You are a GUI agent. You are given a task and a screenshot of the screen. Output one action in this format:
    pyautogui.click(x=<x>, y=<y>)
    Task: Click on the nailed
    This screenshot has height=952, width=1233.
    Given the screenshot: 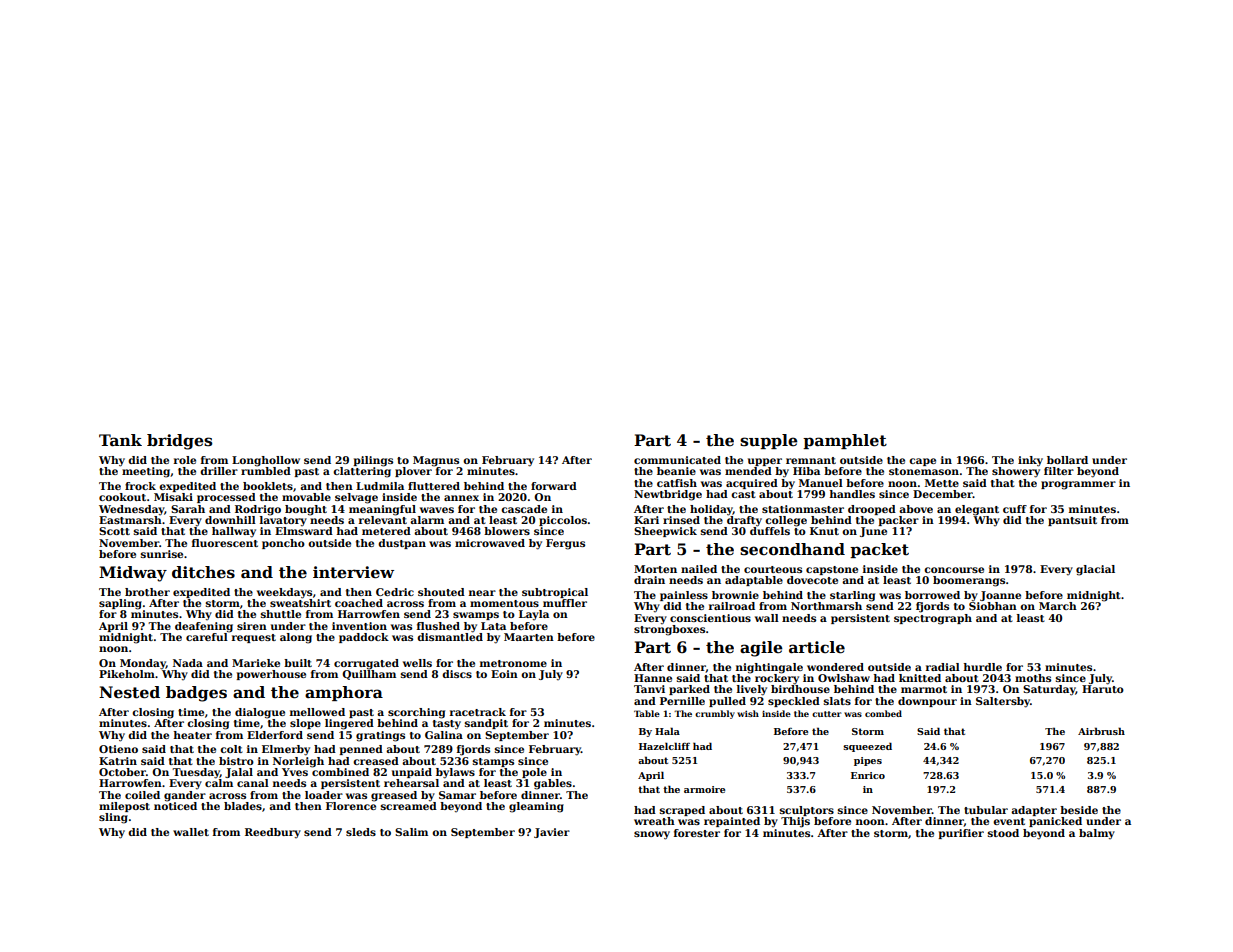 What is the action you would take?
    pyautogui.click(x=699, y=569)
